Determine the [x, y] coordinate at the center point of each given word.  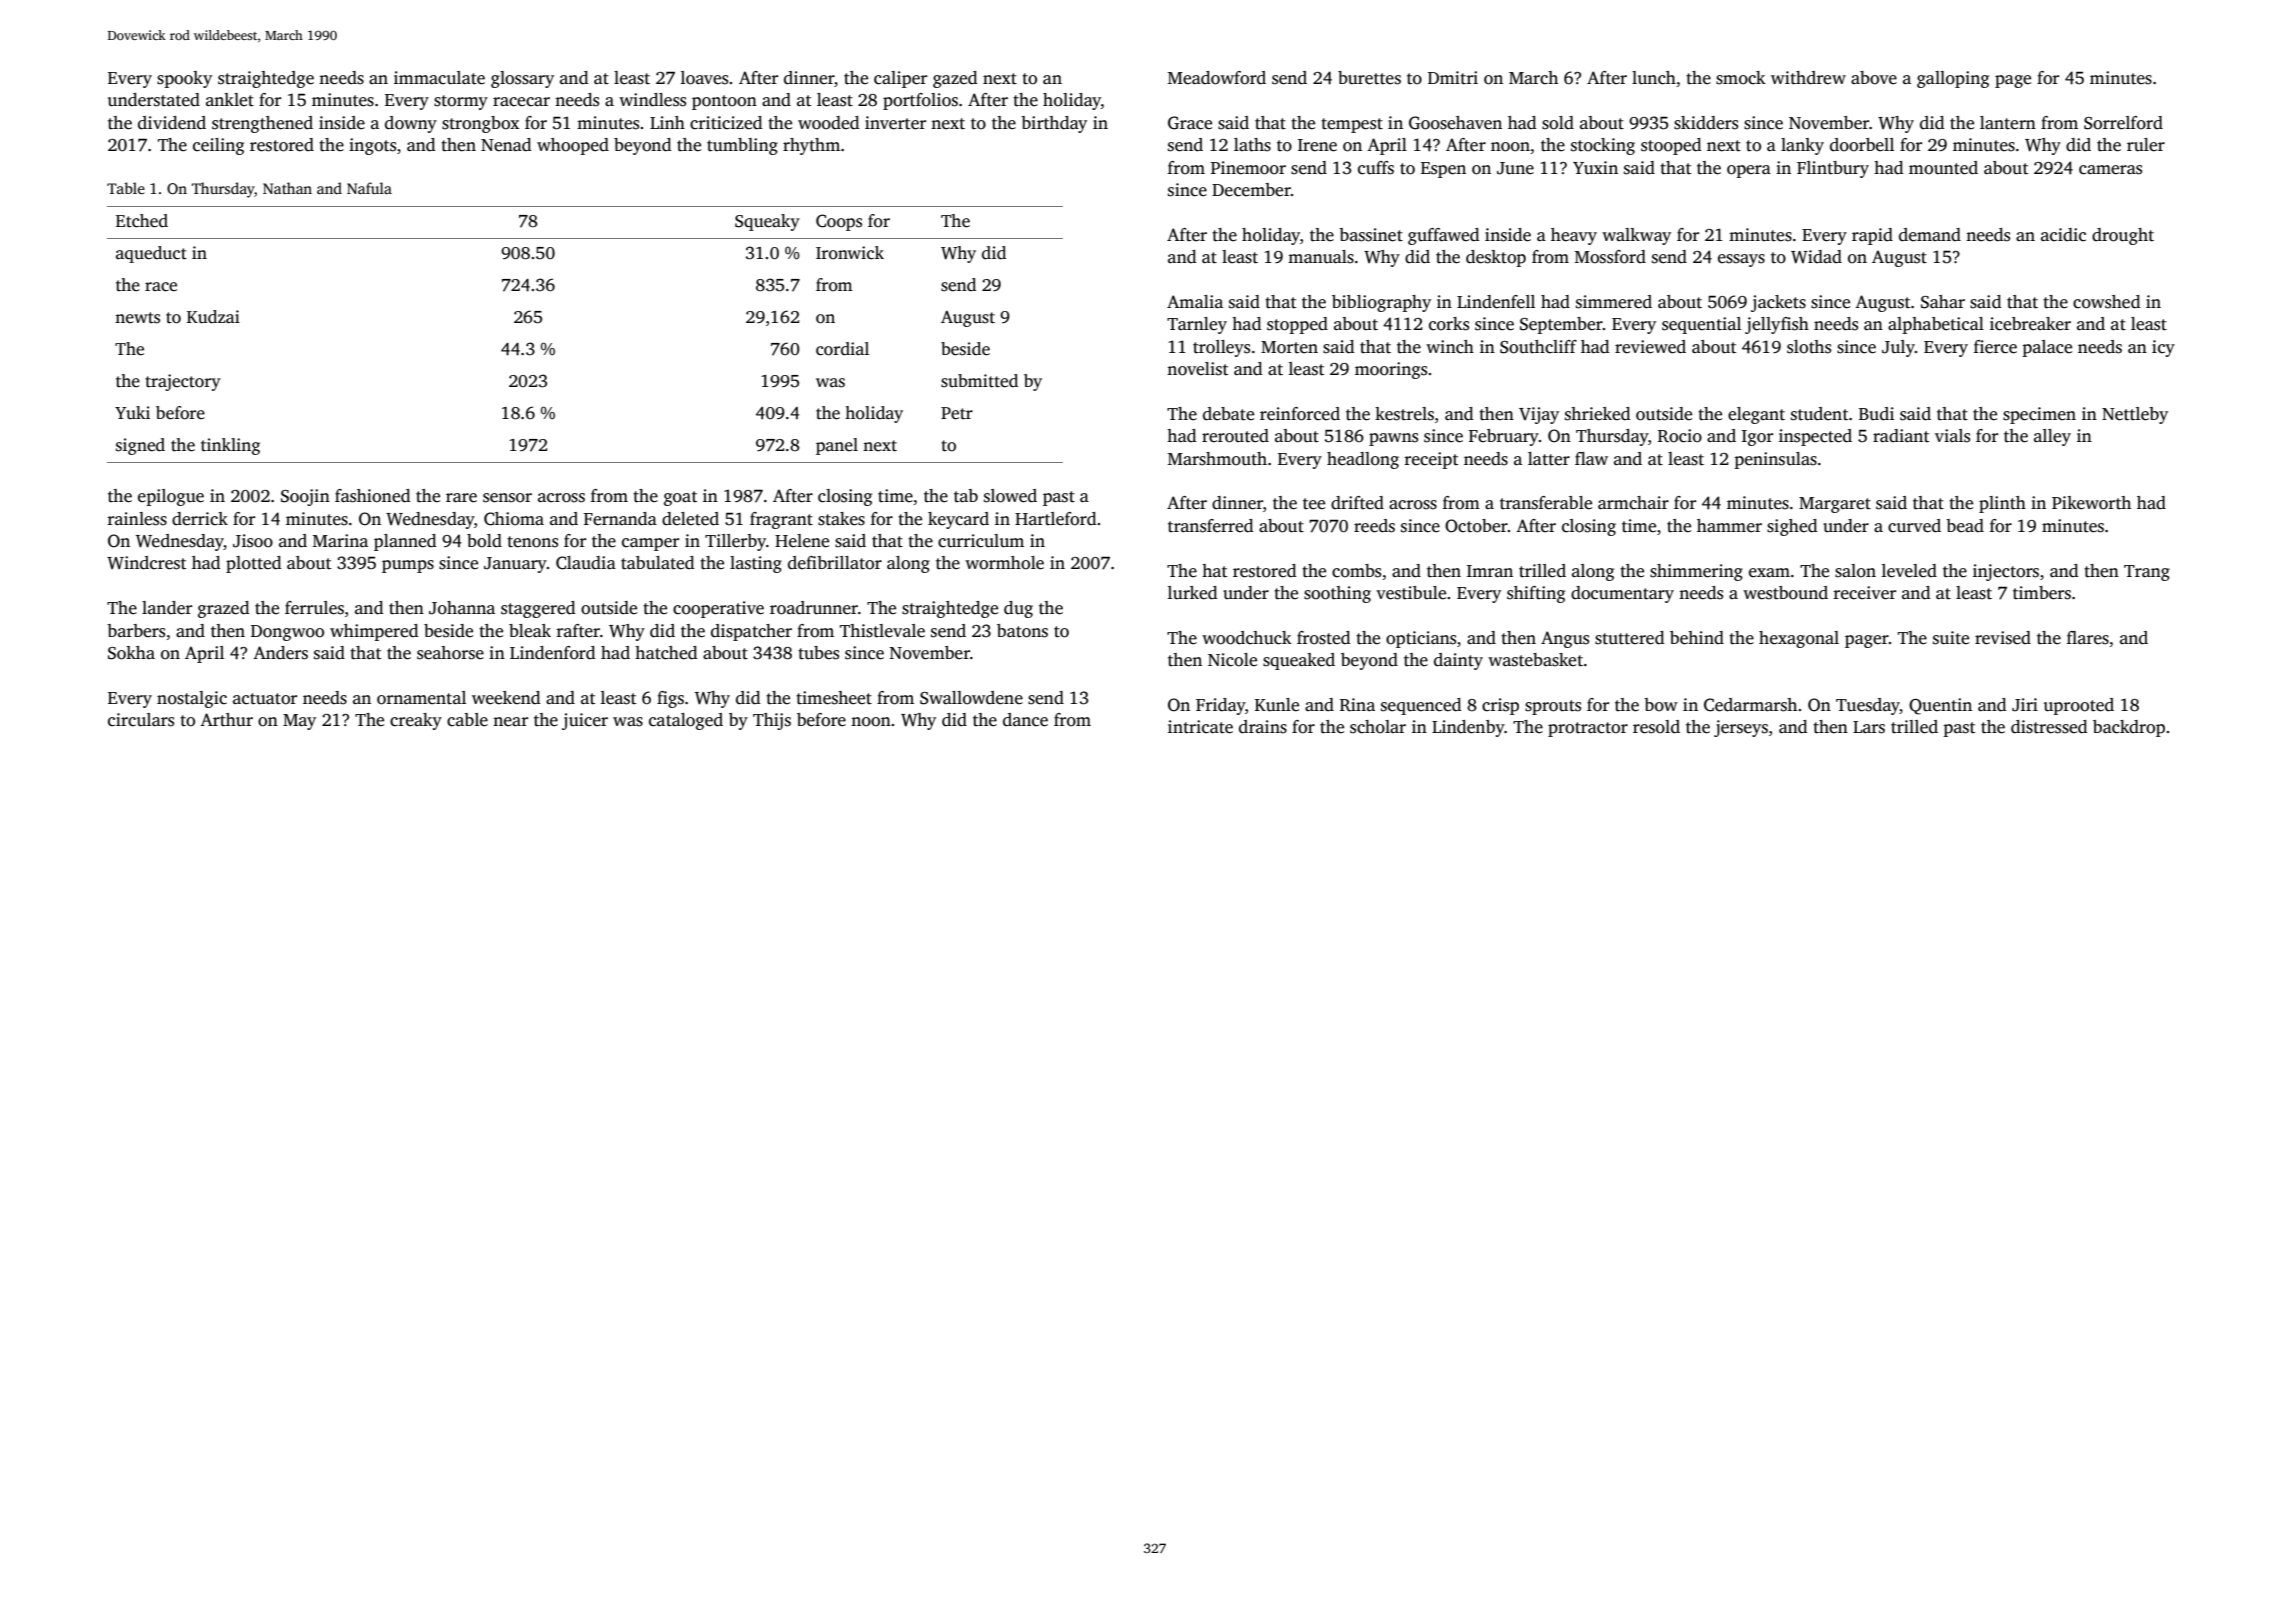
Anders [280, 653]
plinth [2002, 504]
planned [405, 542]
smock [1741, 78]
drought [2123, 236]
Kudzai [213, 317]
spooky [184, 79]
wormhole [1004, 563]
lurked [1193, 593]
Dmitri [1453, 78]
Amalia [1195, 301]
